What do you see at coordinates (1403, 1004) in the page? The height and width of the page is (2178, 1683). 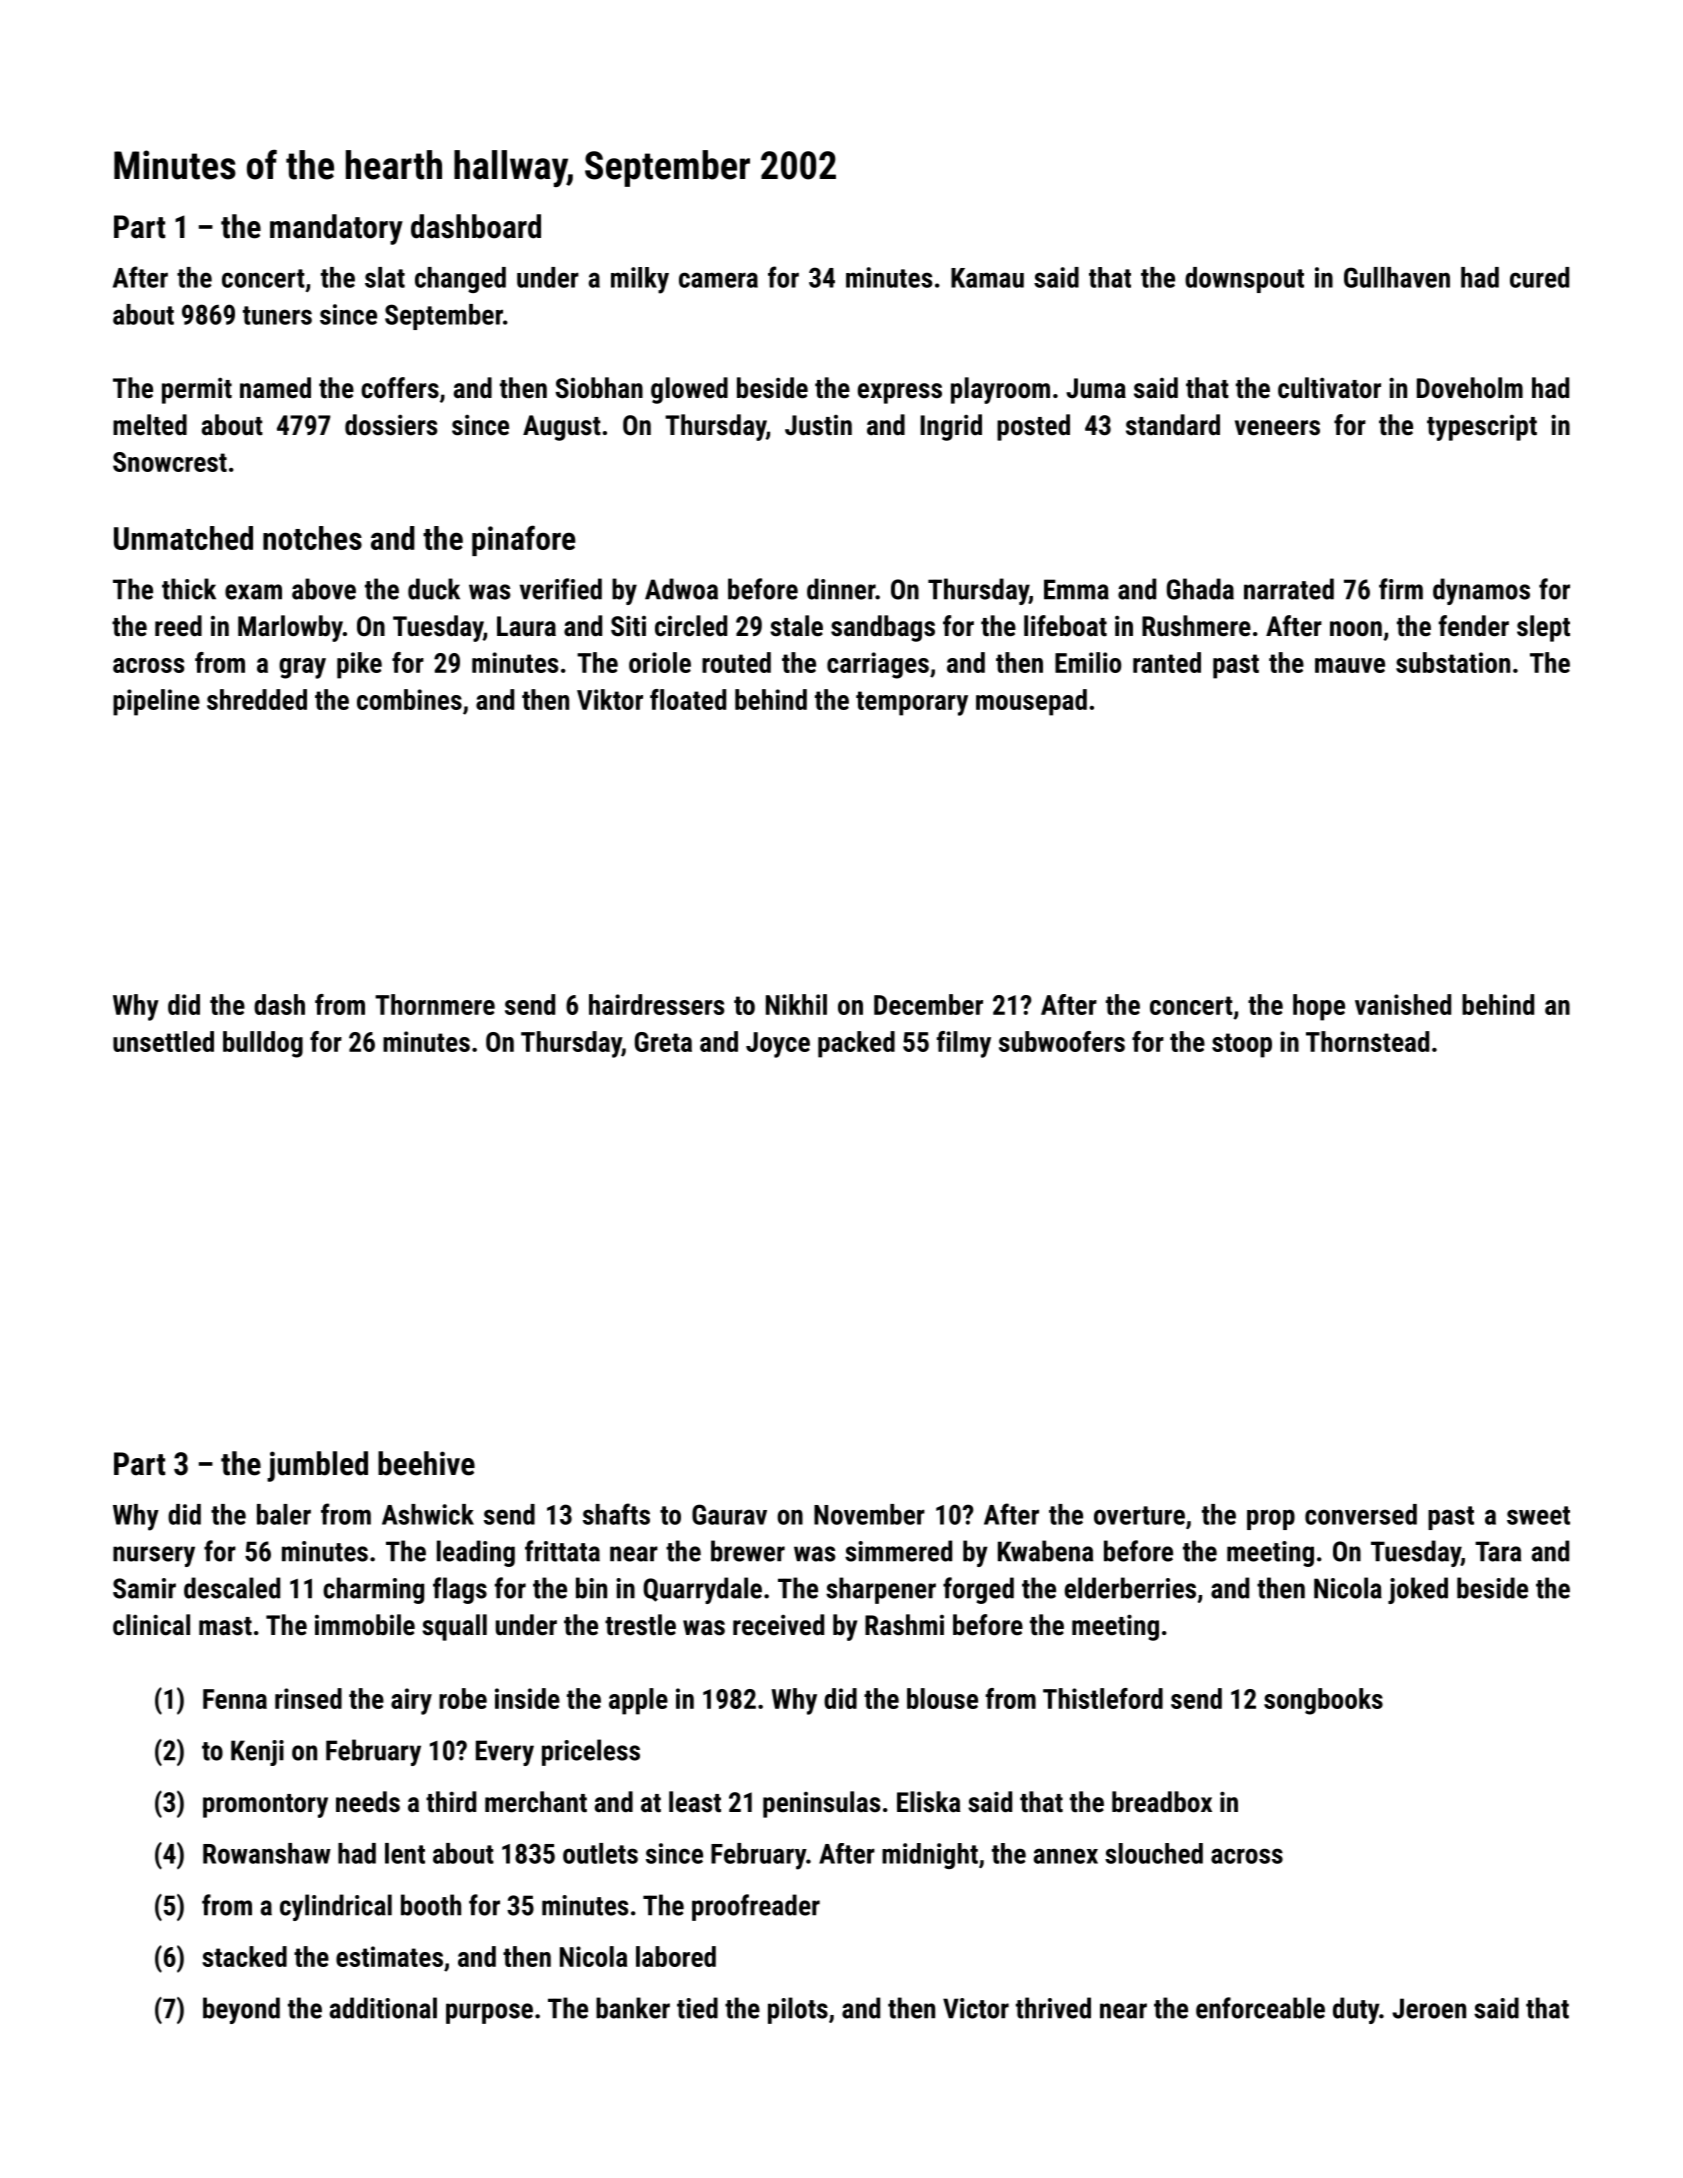 I see `vanished` at bounding box center [1403, 1004].
